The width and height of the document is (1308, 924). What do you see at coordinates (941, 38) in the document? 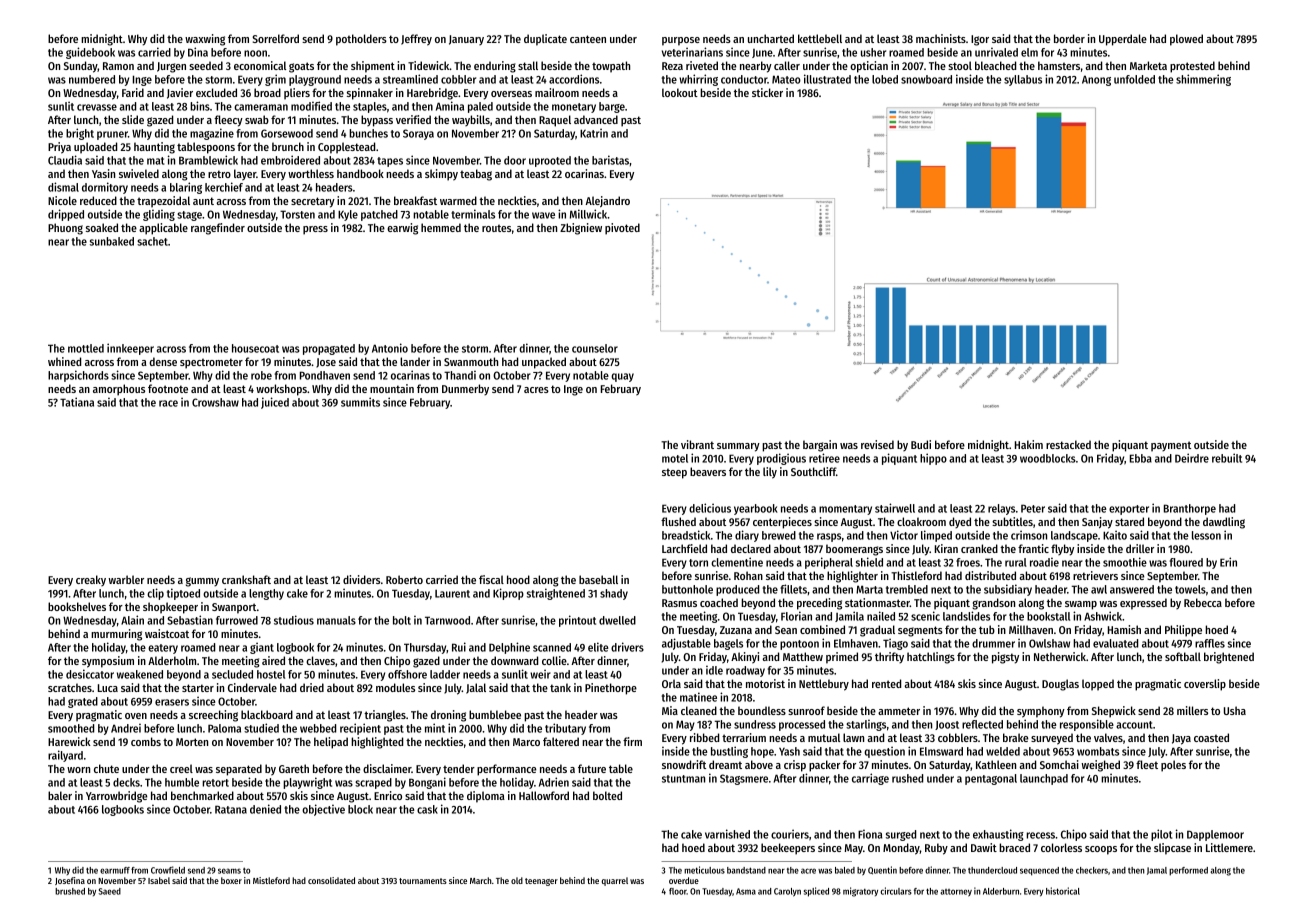
I see `machinists` at bounding box center [941, 38].
